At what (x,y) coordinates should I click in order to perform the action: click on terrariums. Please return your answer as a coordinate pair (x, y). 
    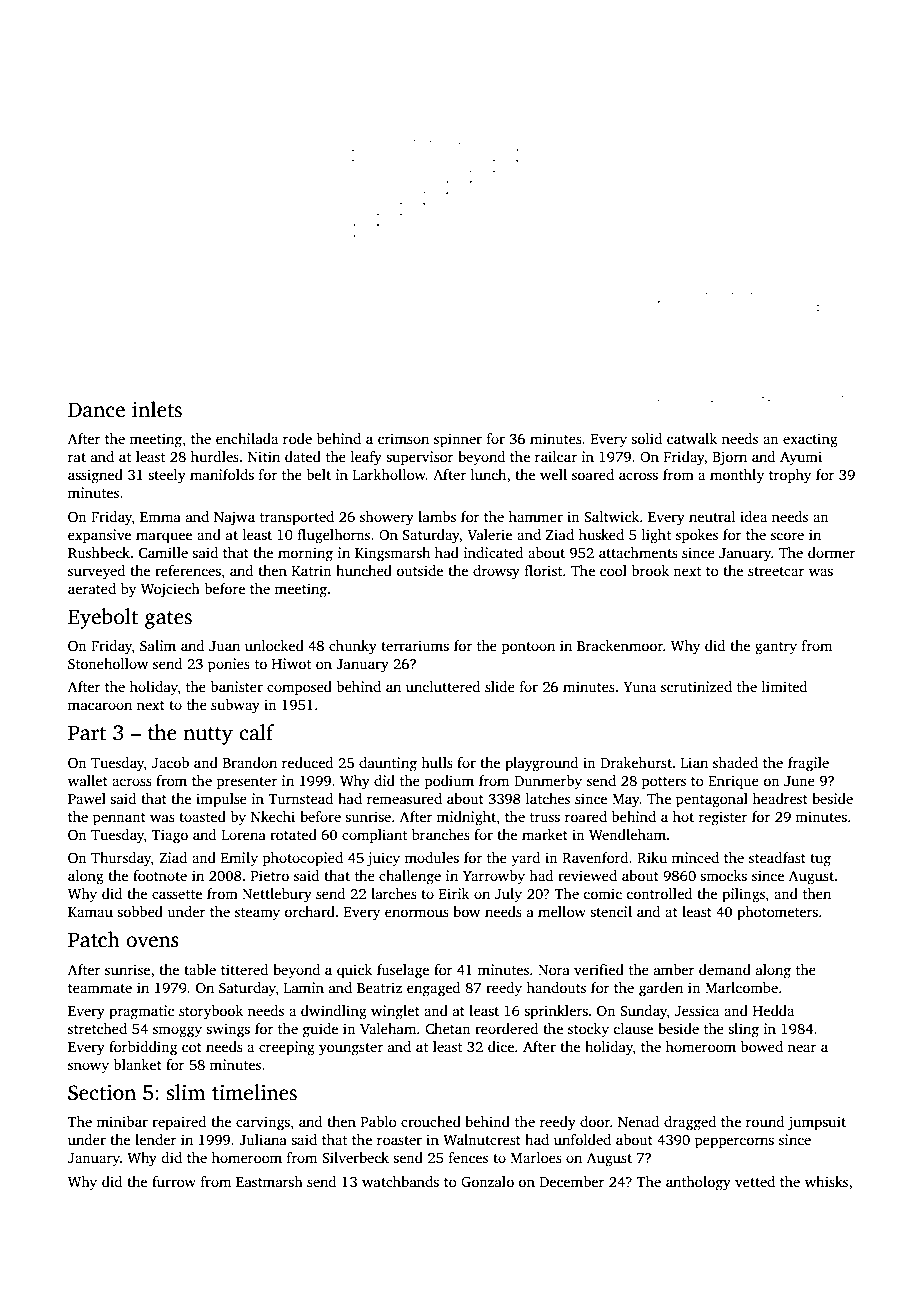
    Looking at the image, I should click on (415, 645).
